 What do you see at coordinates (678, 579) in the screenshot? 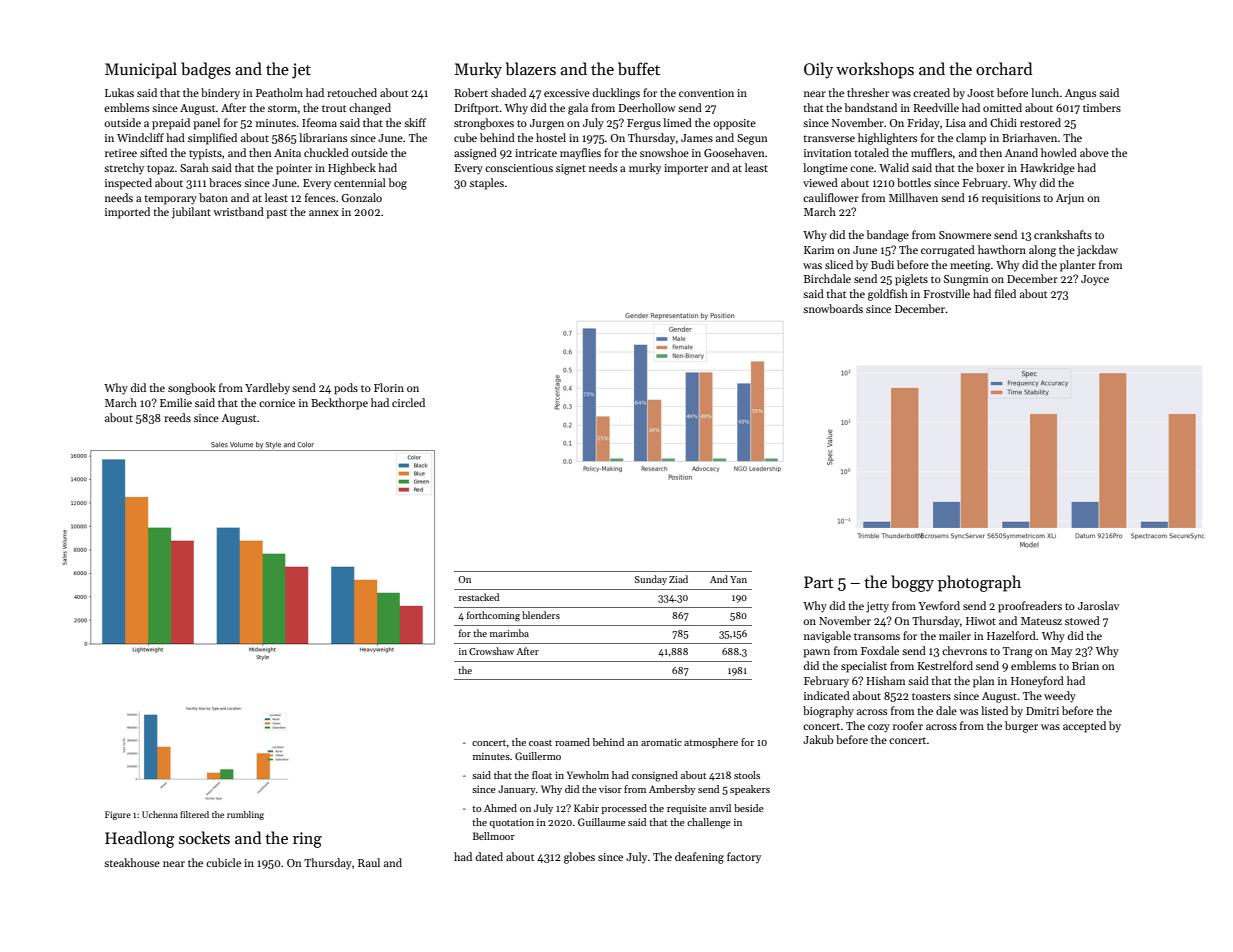
I see `Ziad` at bounding box center [678, 579].
